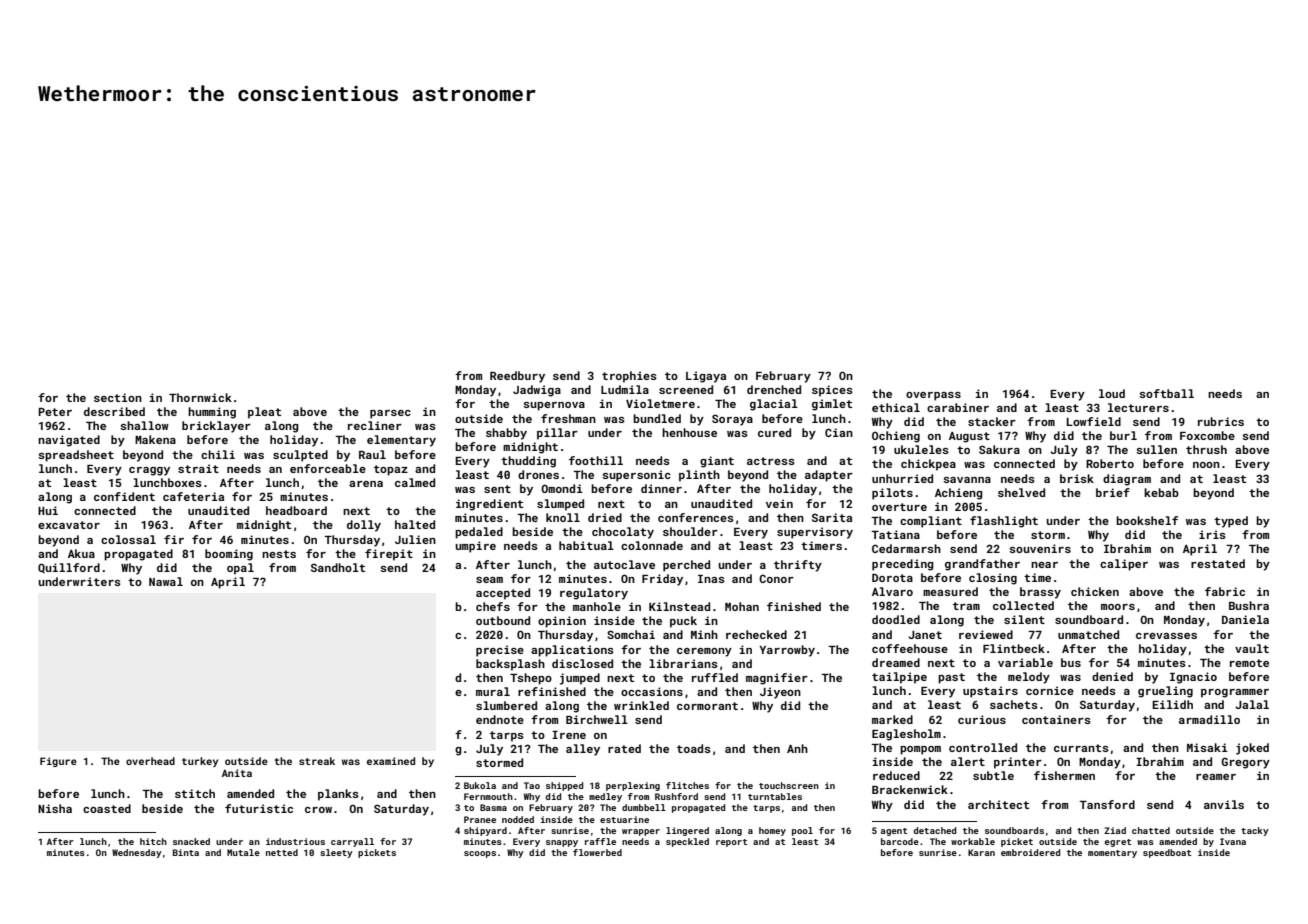 The height and width of the screenshot is (924, 1308). What do you see at coordinates (958, 407) in the screenshot?
I see `carabiner` at bounding box center [958, 407].
